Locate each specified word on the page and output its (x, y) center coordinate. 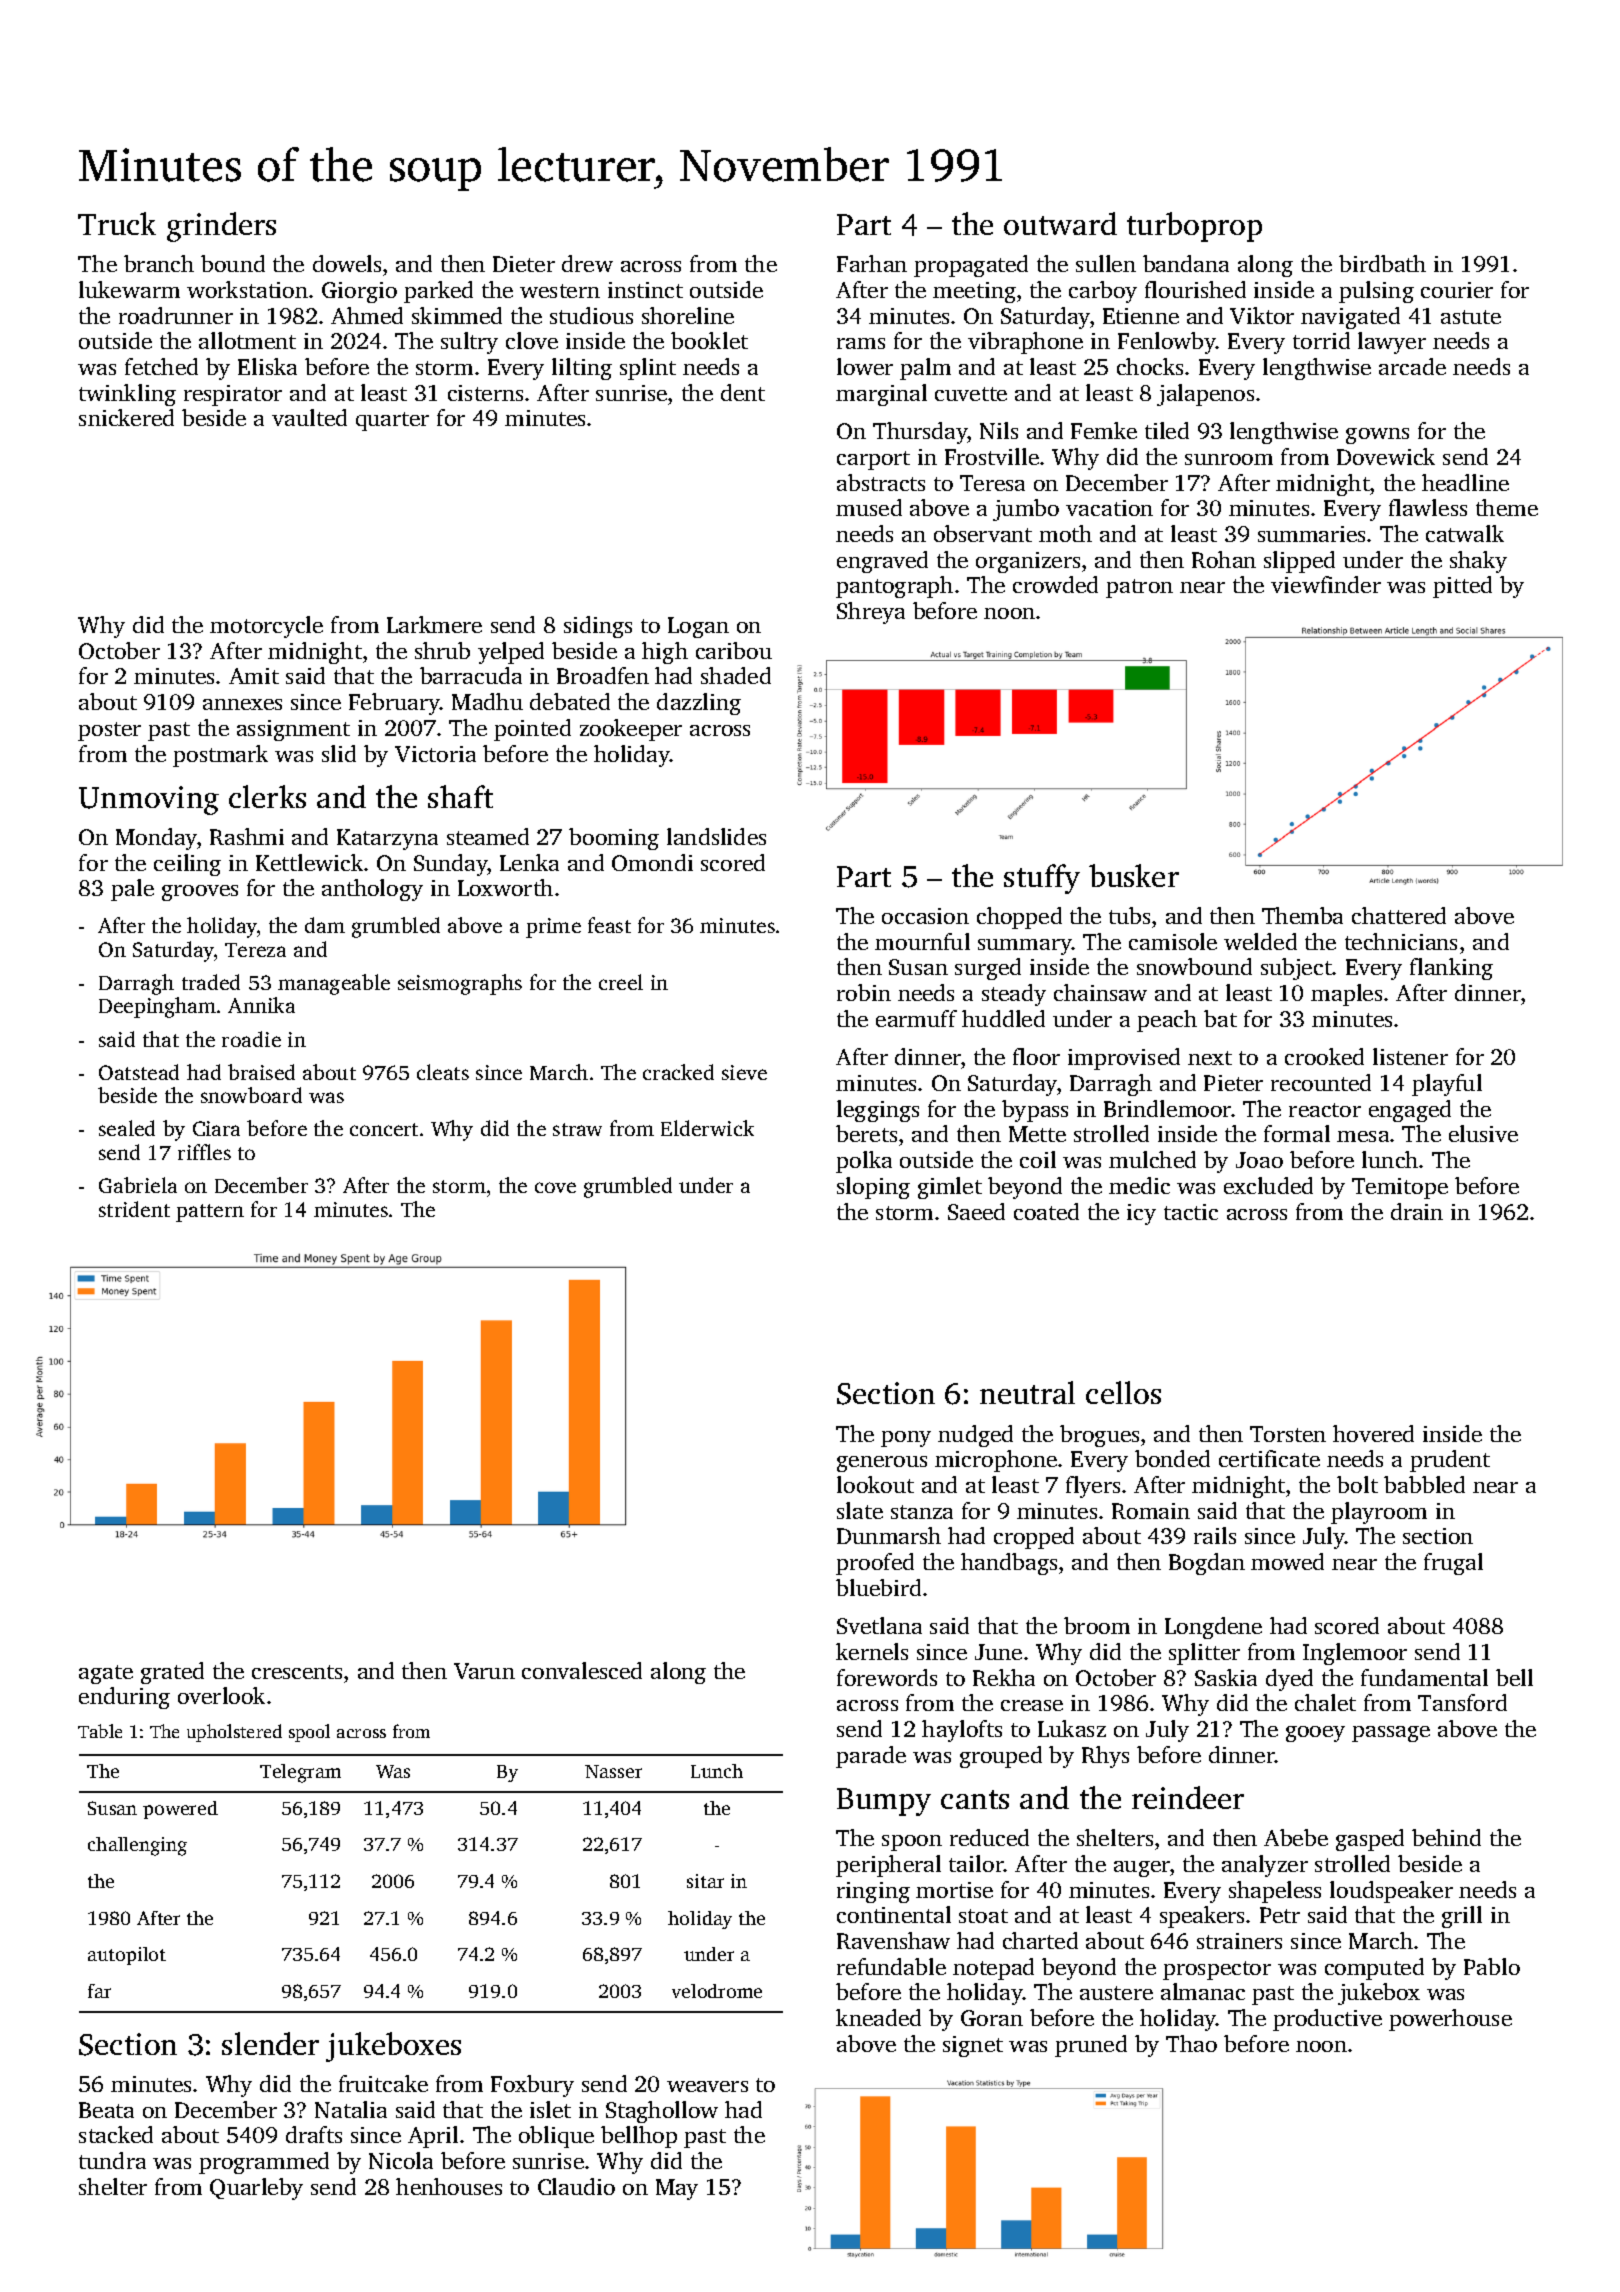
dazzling (699, 704)
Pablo (1492, 1966)
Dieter (524, 264)
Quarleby (256, 2189)
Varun (484, 1671)
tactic (1191, 1212)
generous (882, 1464)
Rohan (1224, 559)
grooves (200, 893)
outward (1060, 223)
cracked (678, 1072)
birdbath (1382, 263)
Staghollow (662, 2112)
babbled (1424, 1484)
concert (384, 1129)
